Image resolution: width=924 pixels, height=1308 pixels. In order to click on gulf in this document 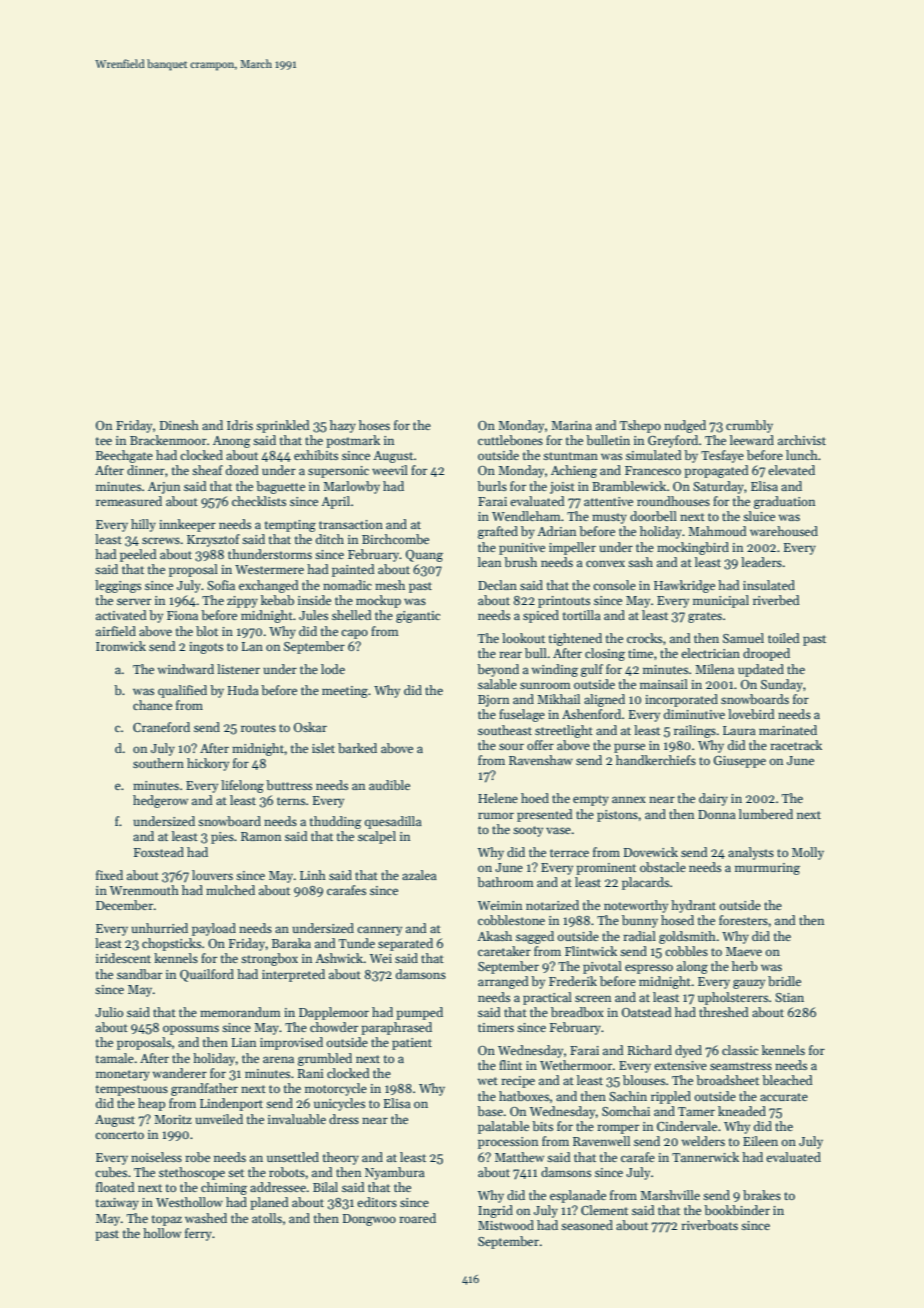, I will do `click(592, 670)`.
